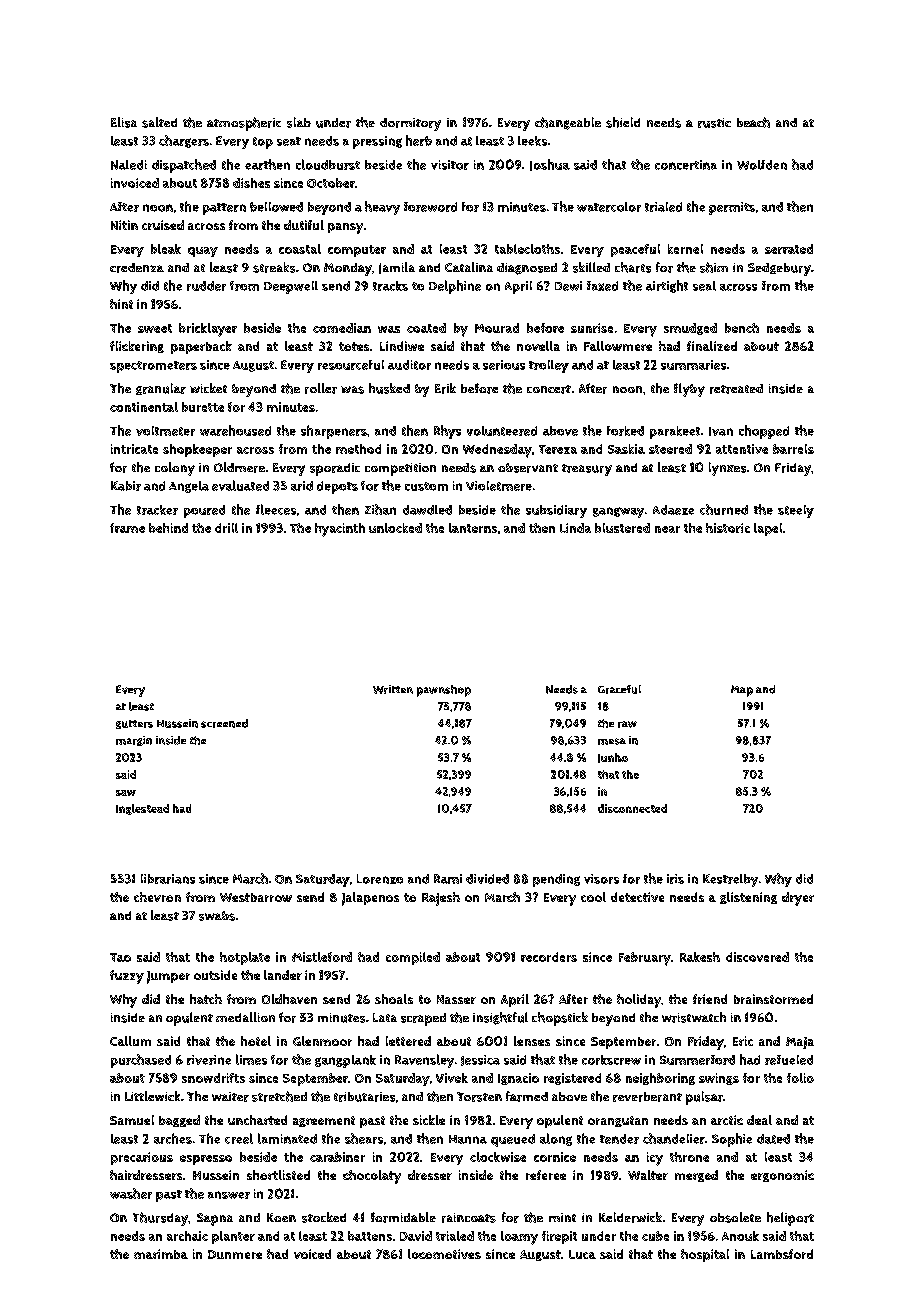  I want to click on locomotives, so click(444, 1254).
